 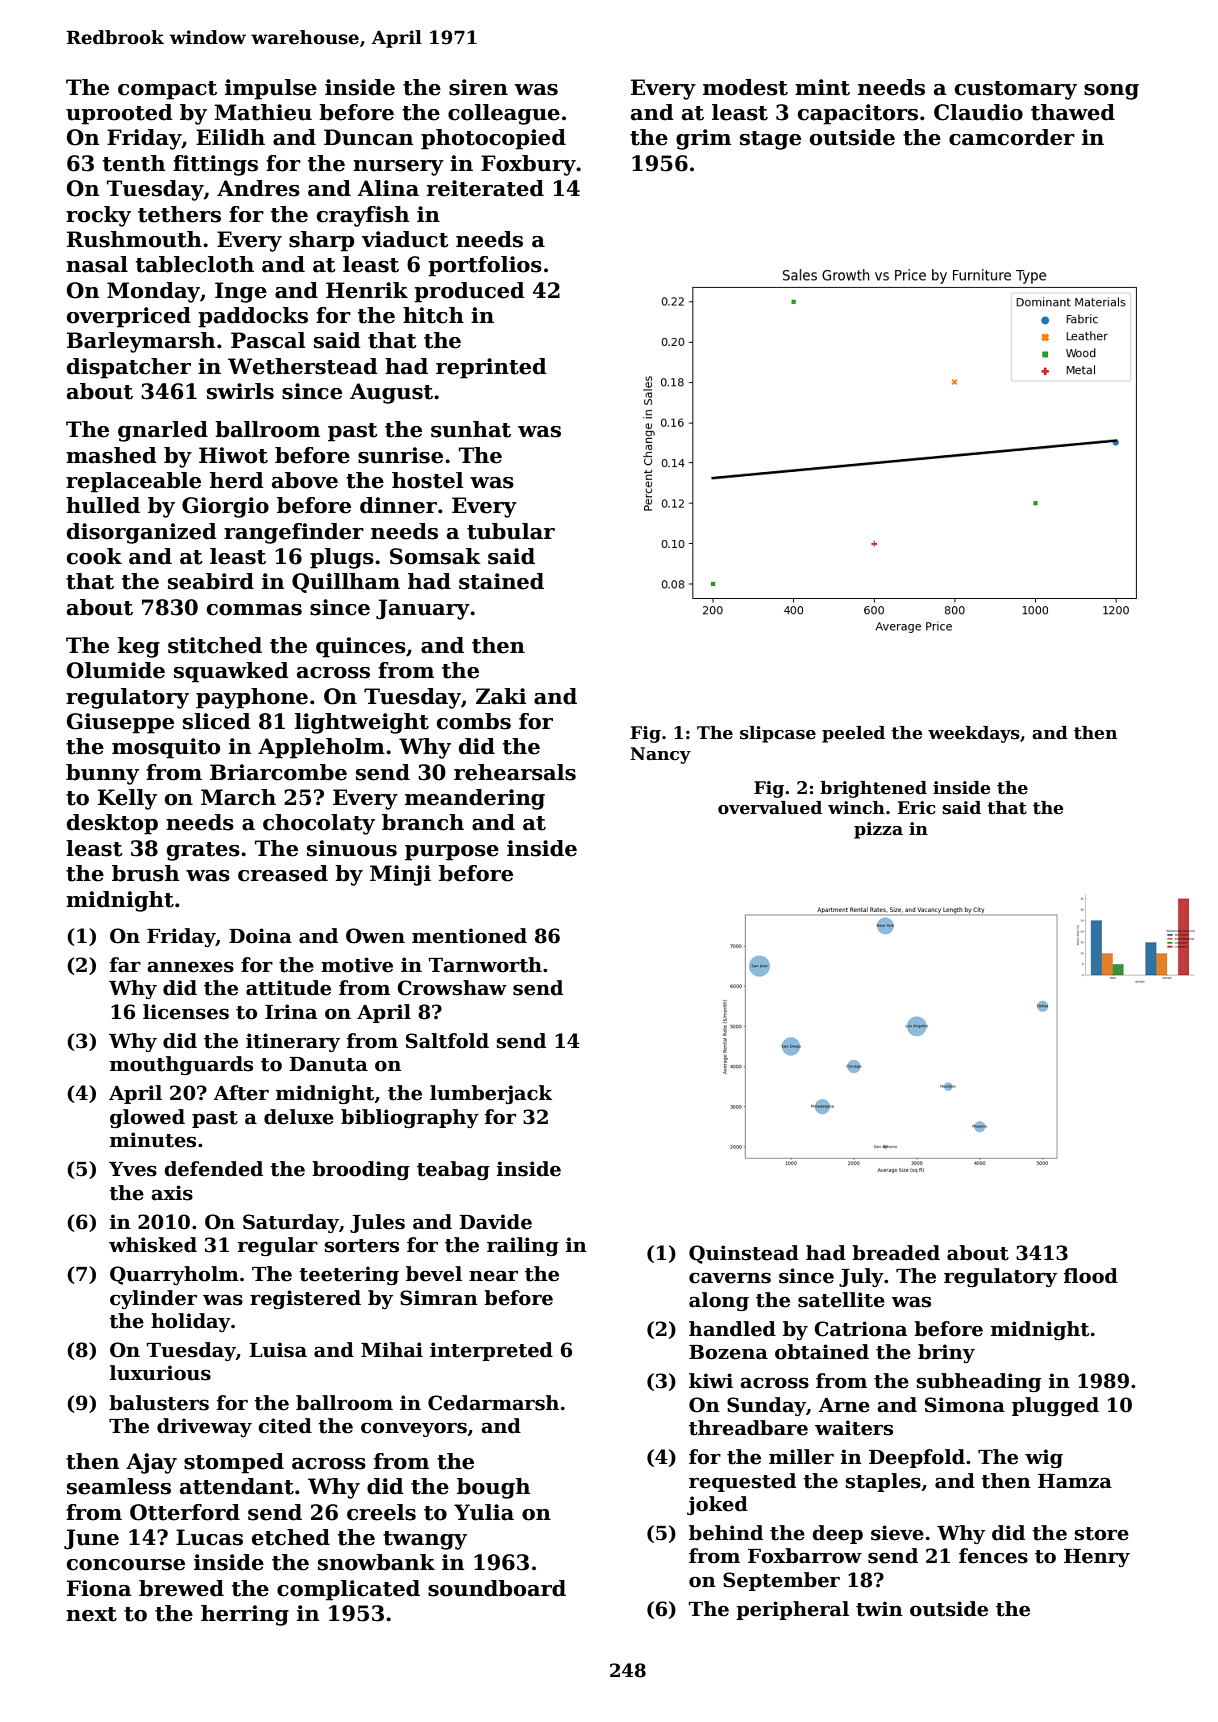 What do you see at coordinates (94, 556) in the screenshot?
I see `cook` at bounding box center [94, 556].
